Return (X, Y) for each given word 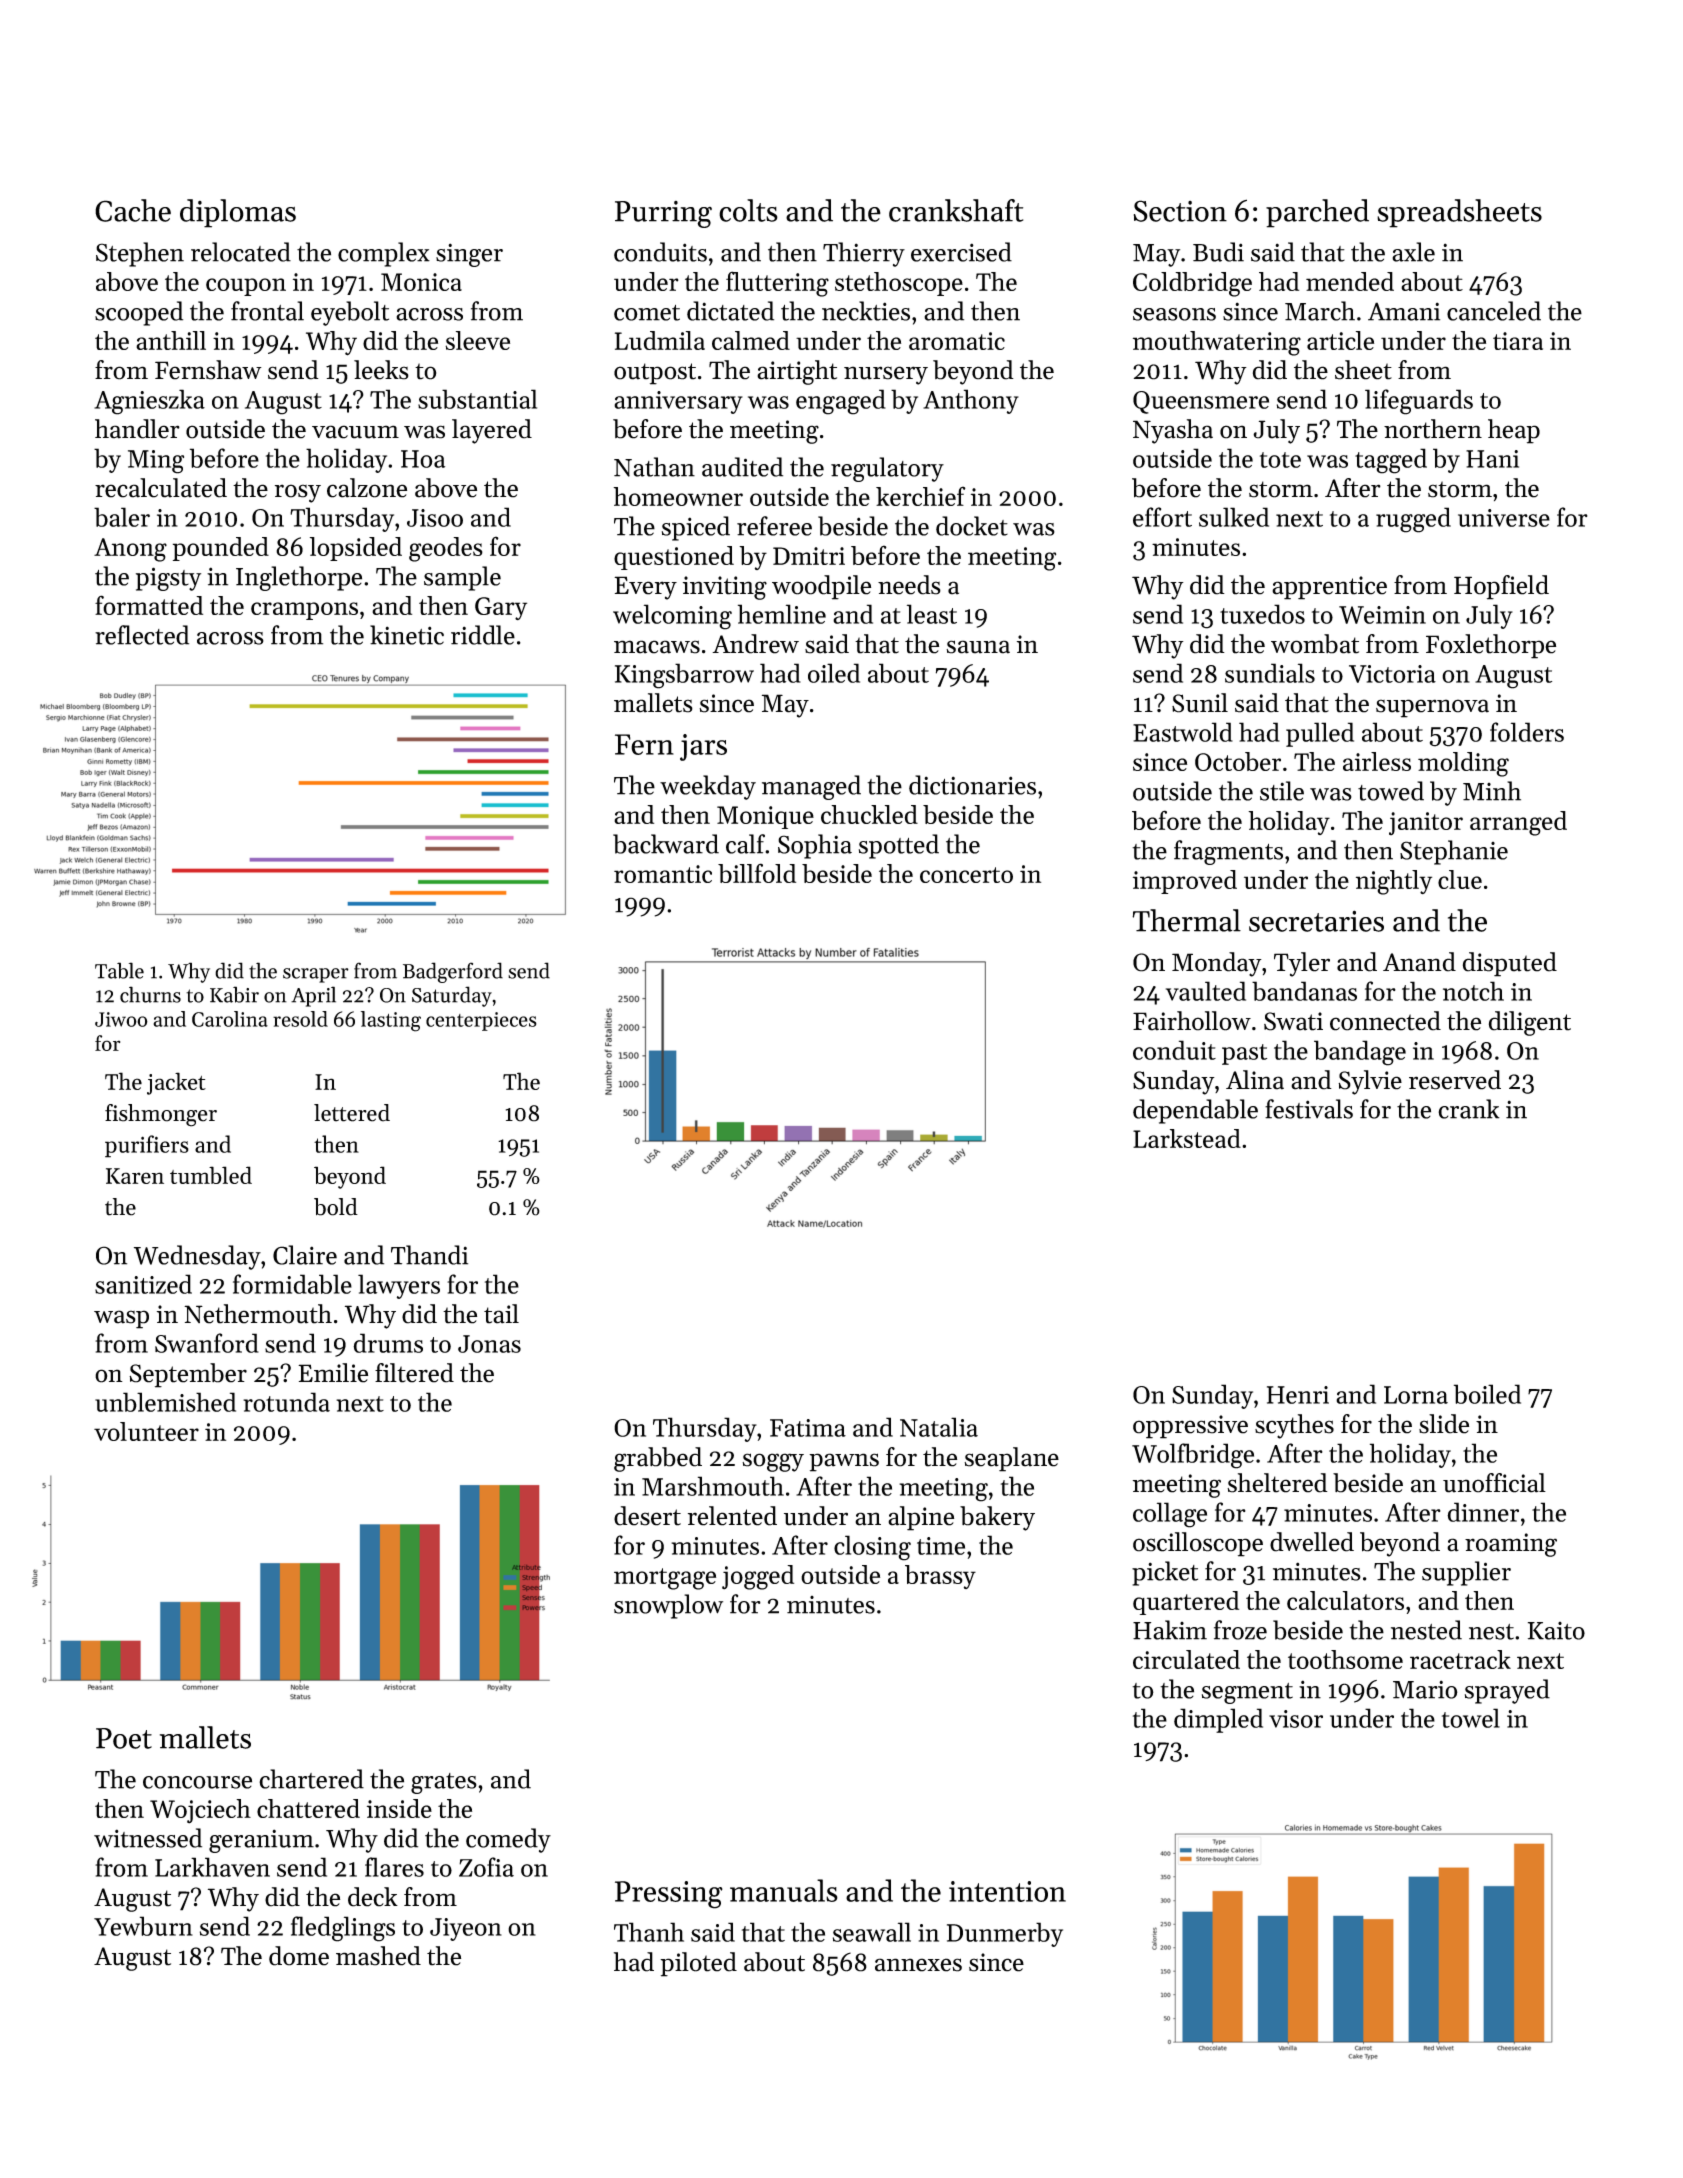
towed (1391, 791)
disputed (1510, 964)
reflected (142, 635)
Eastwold (1183, 732)
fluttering (777, 284)
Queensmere (1201, 402)
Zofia (486, 1867)
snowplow (668, 1606)
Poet (124, 1738)
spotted (899, 846)
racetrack (1460, 1659)
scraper (316, 975)
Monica (421, 282)
